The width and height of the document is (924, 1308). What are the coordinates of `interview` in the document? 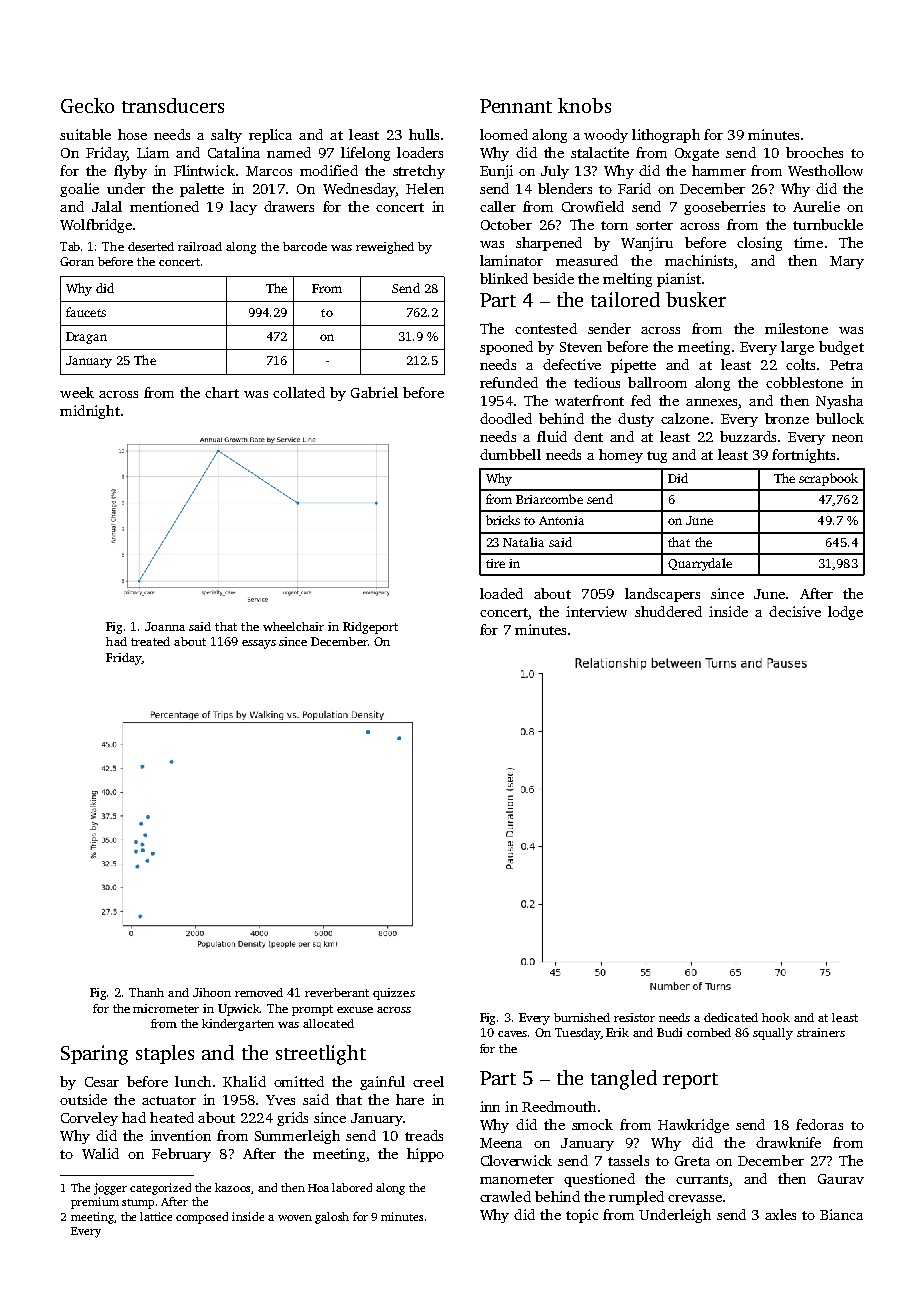 It's located at (596, 611).
